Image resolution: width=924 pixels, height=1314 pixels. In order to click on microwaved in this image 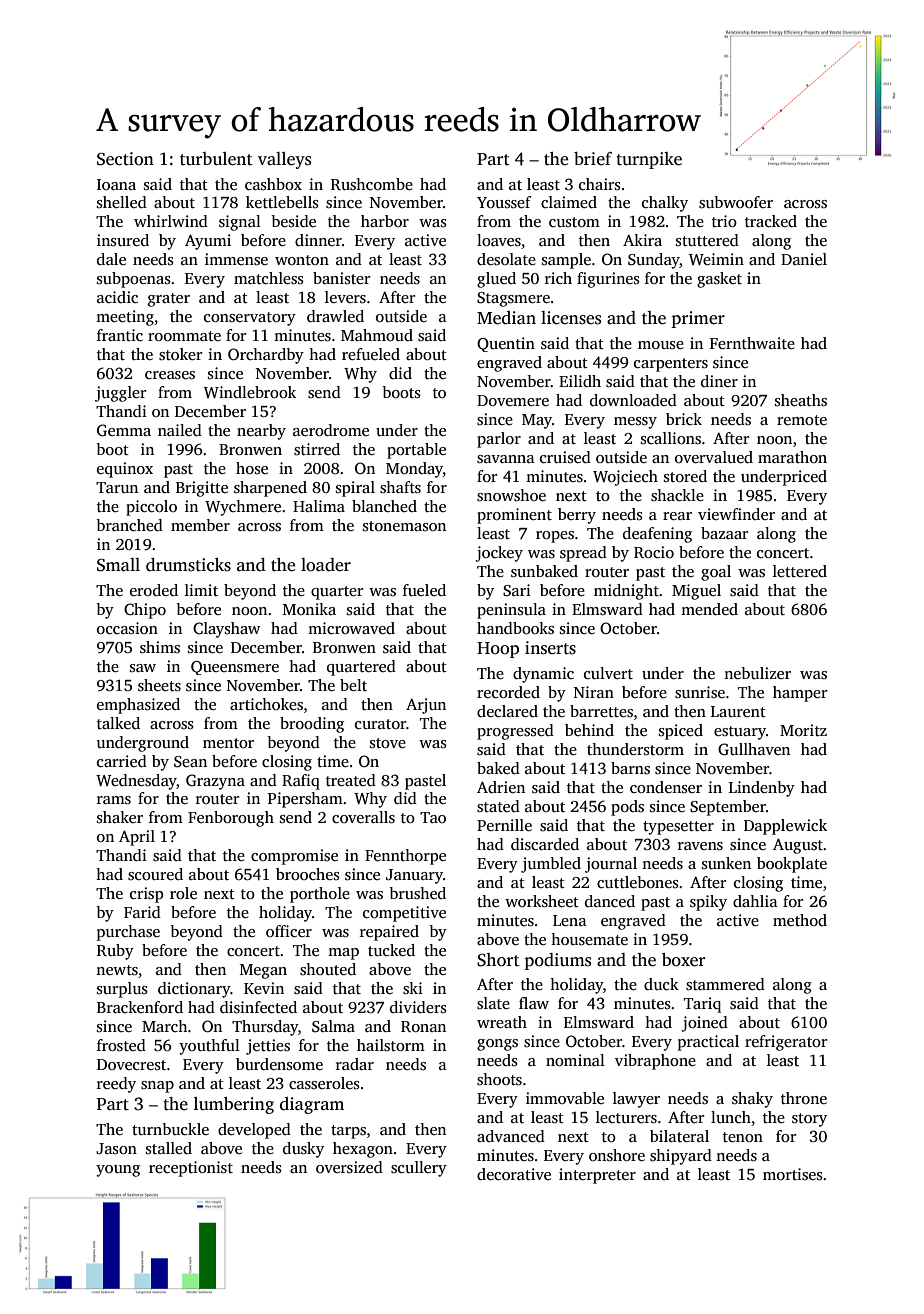, I will do `click(351, 628)`.
